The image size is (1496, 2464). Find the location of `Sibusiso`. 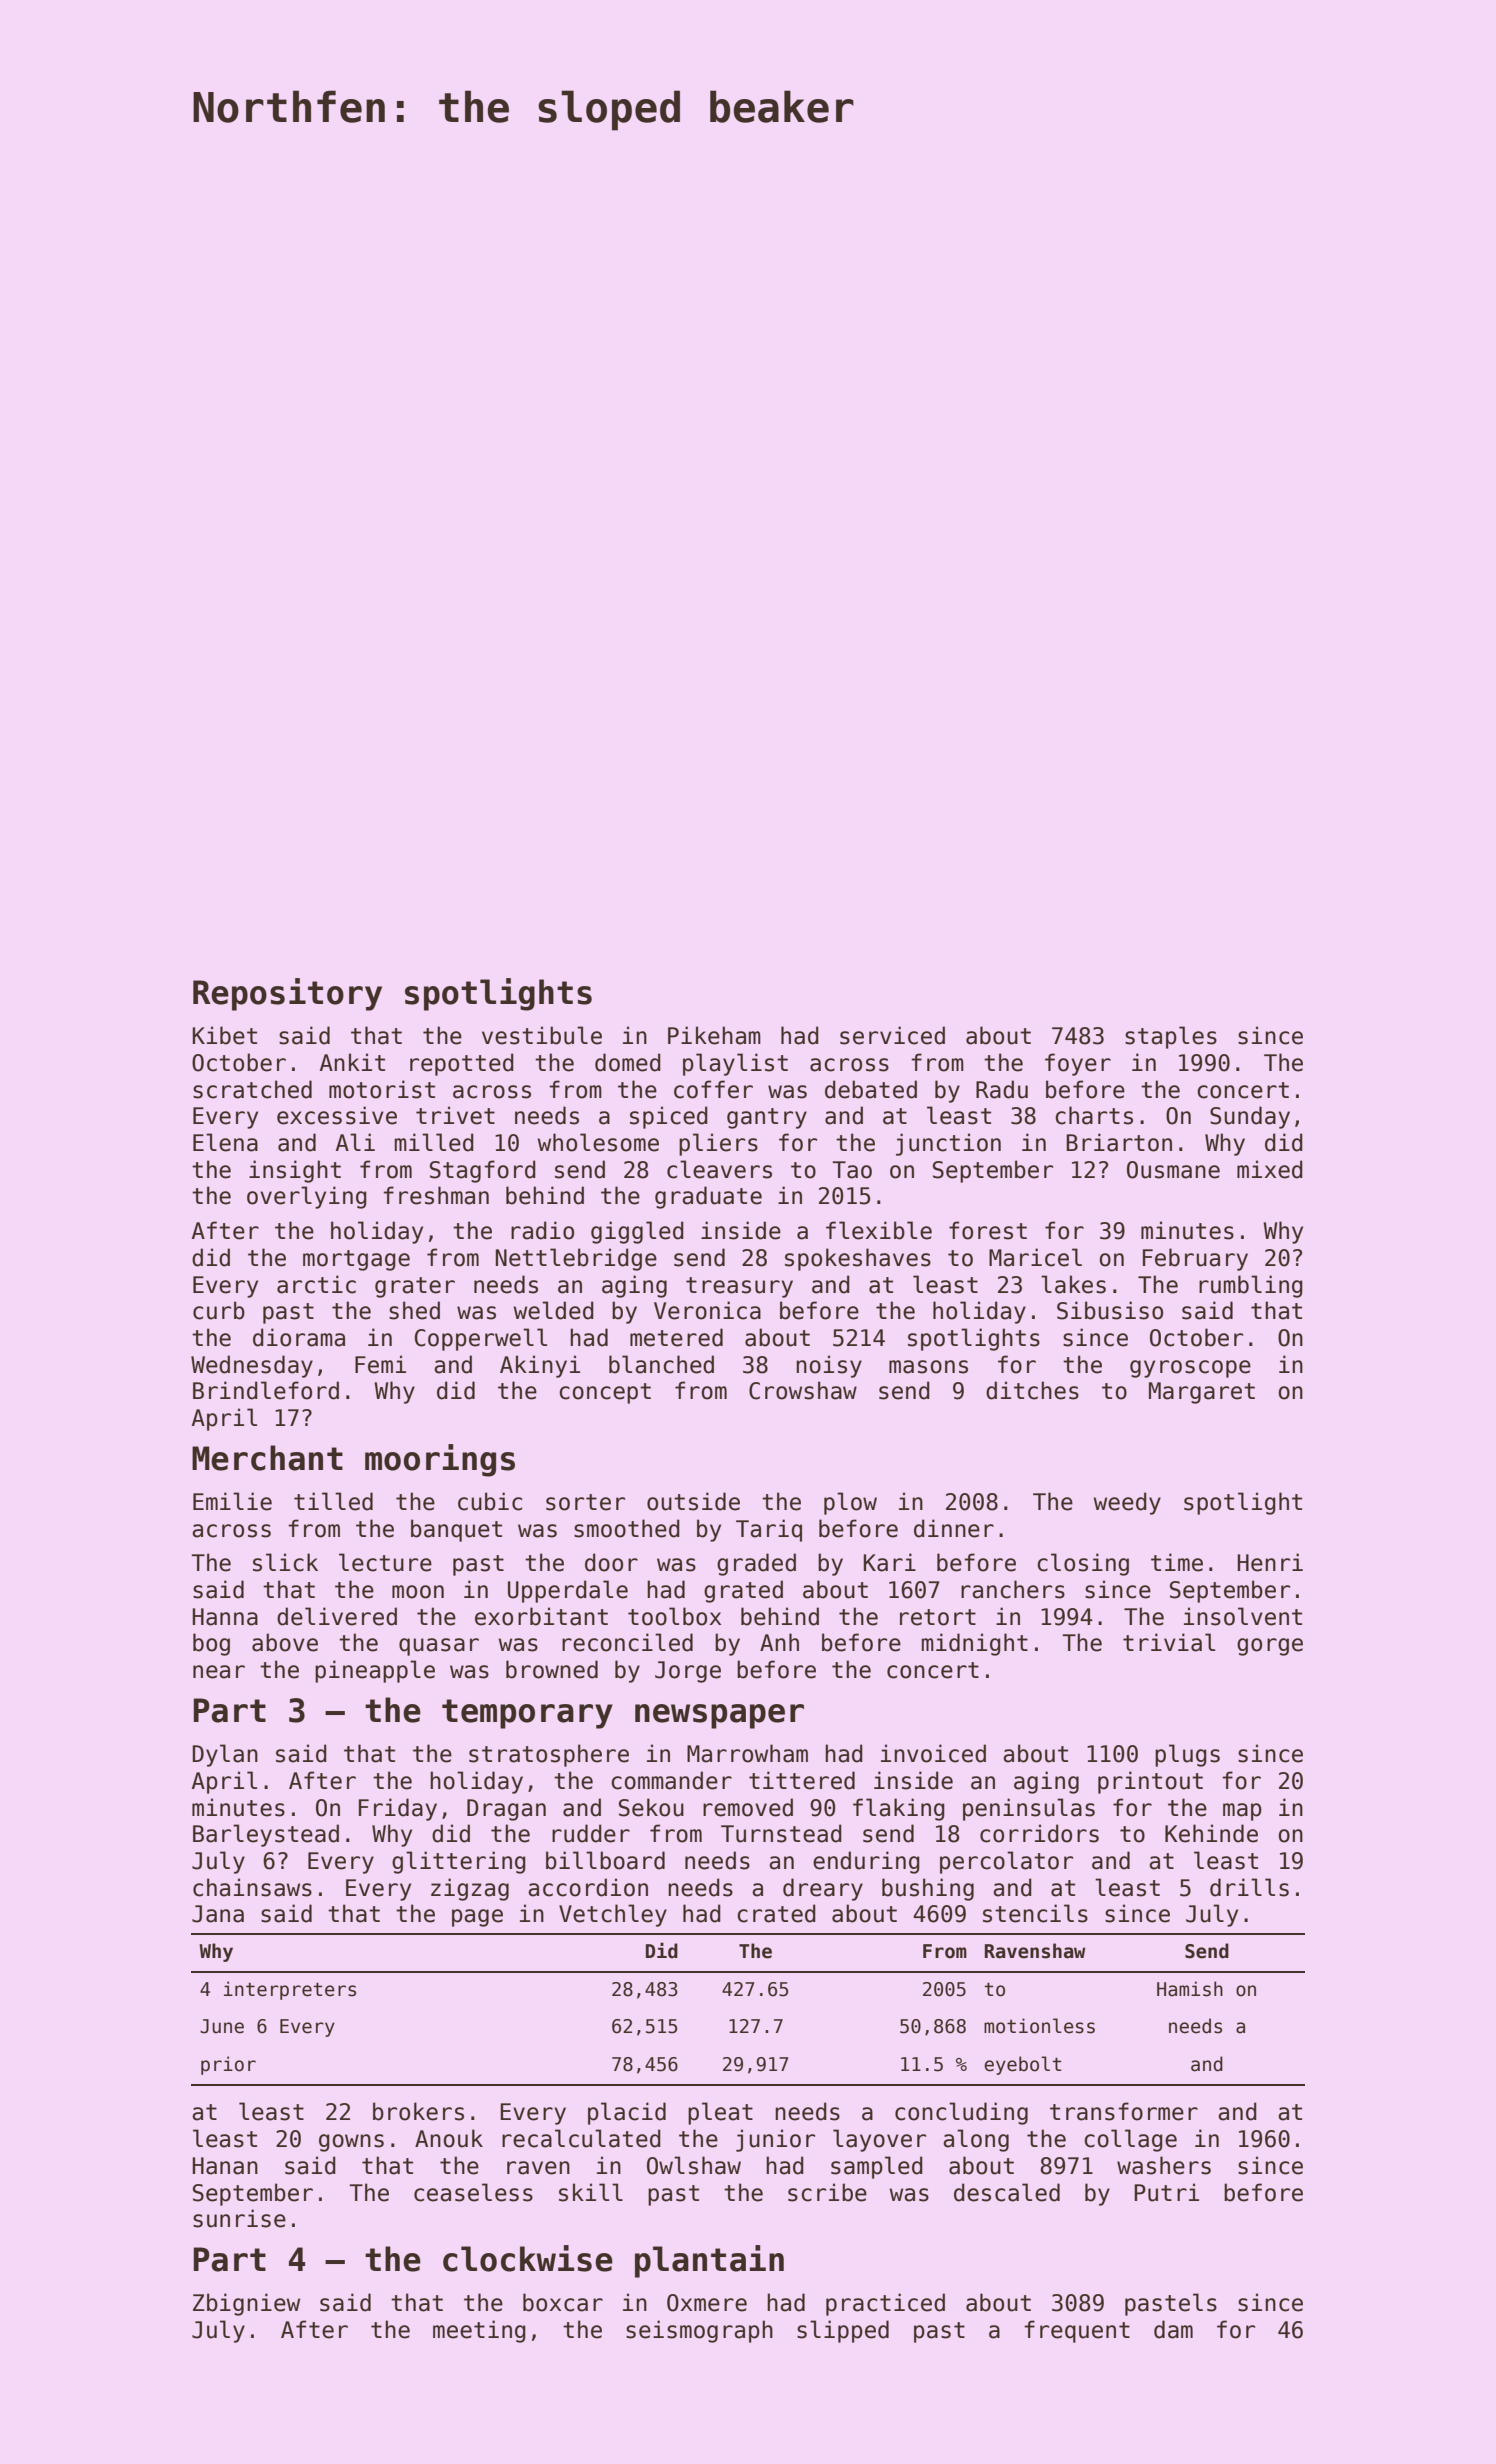

Sibusiso is located at coordinates (1110, 1310).
